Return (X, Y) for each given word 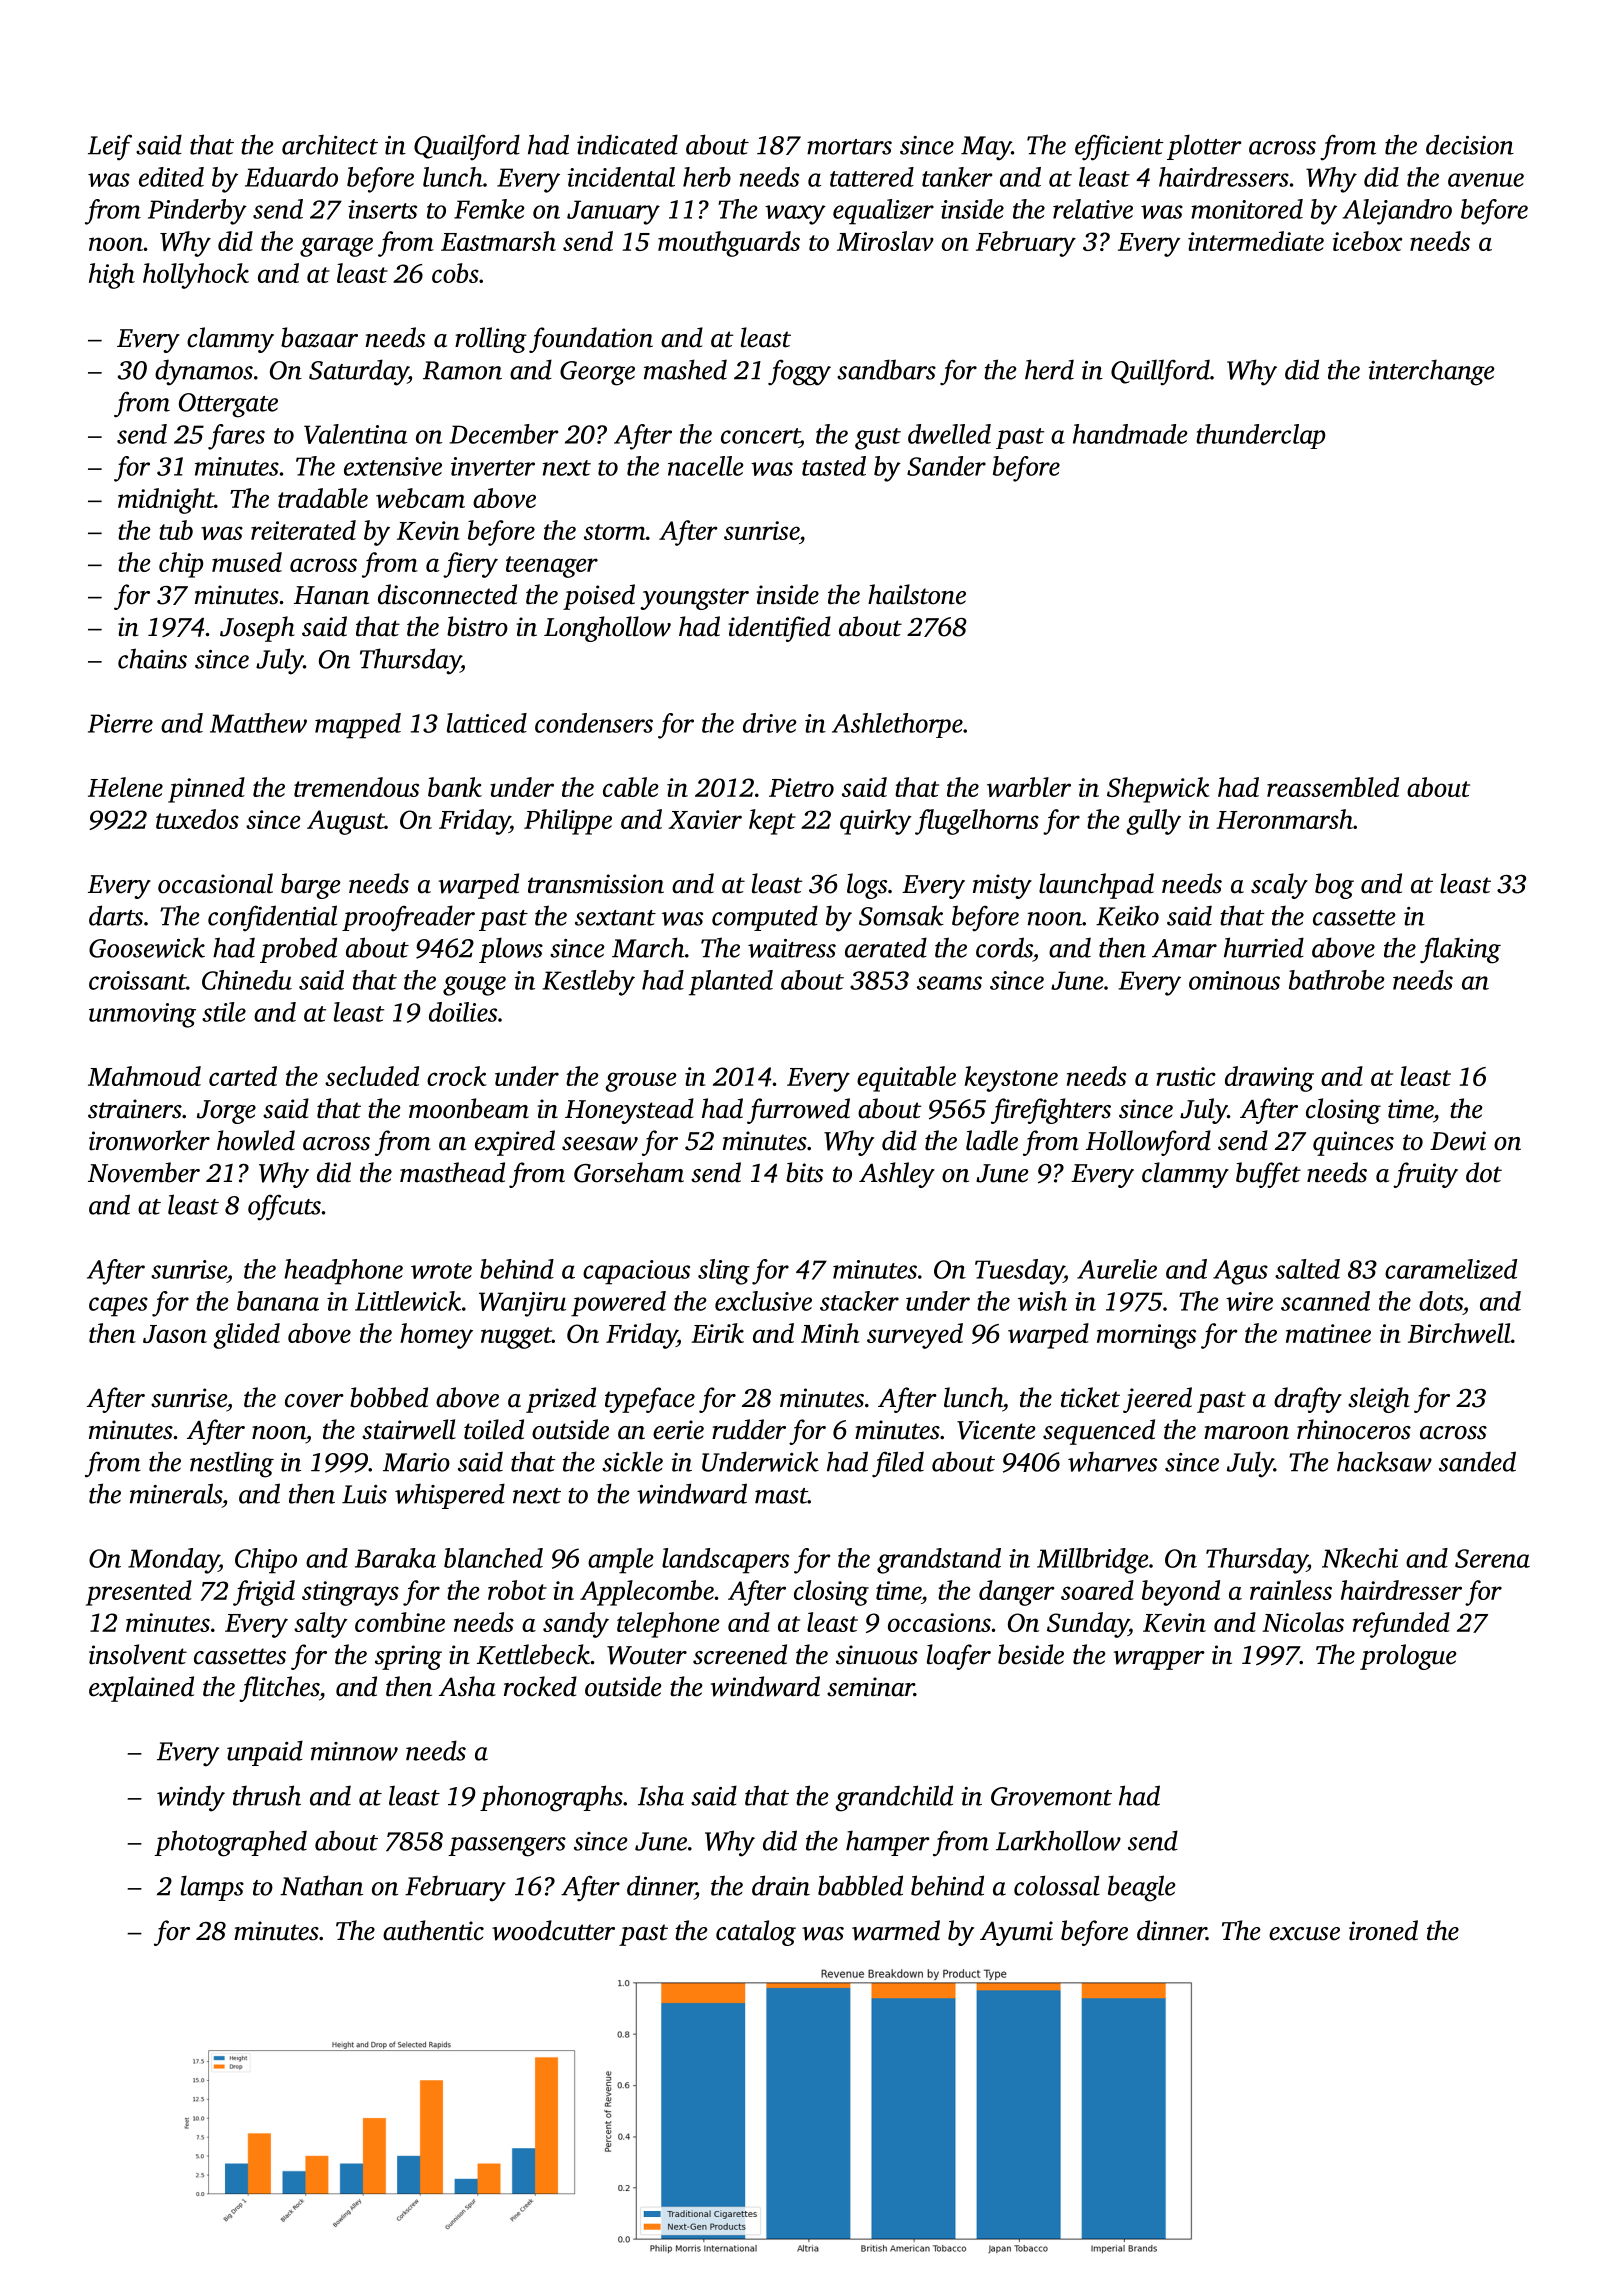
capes (118, 1307)
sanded (1477, 1461)
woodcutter (553, 1930)
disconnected (447, 594)
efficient (1119, 147)
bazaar (319, 337)
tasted (834, 466)
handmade (1130, 434)
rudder (749, 1429)
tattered (872, 177)
